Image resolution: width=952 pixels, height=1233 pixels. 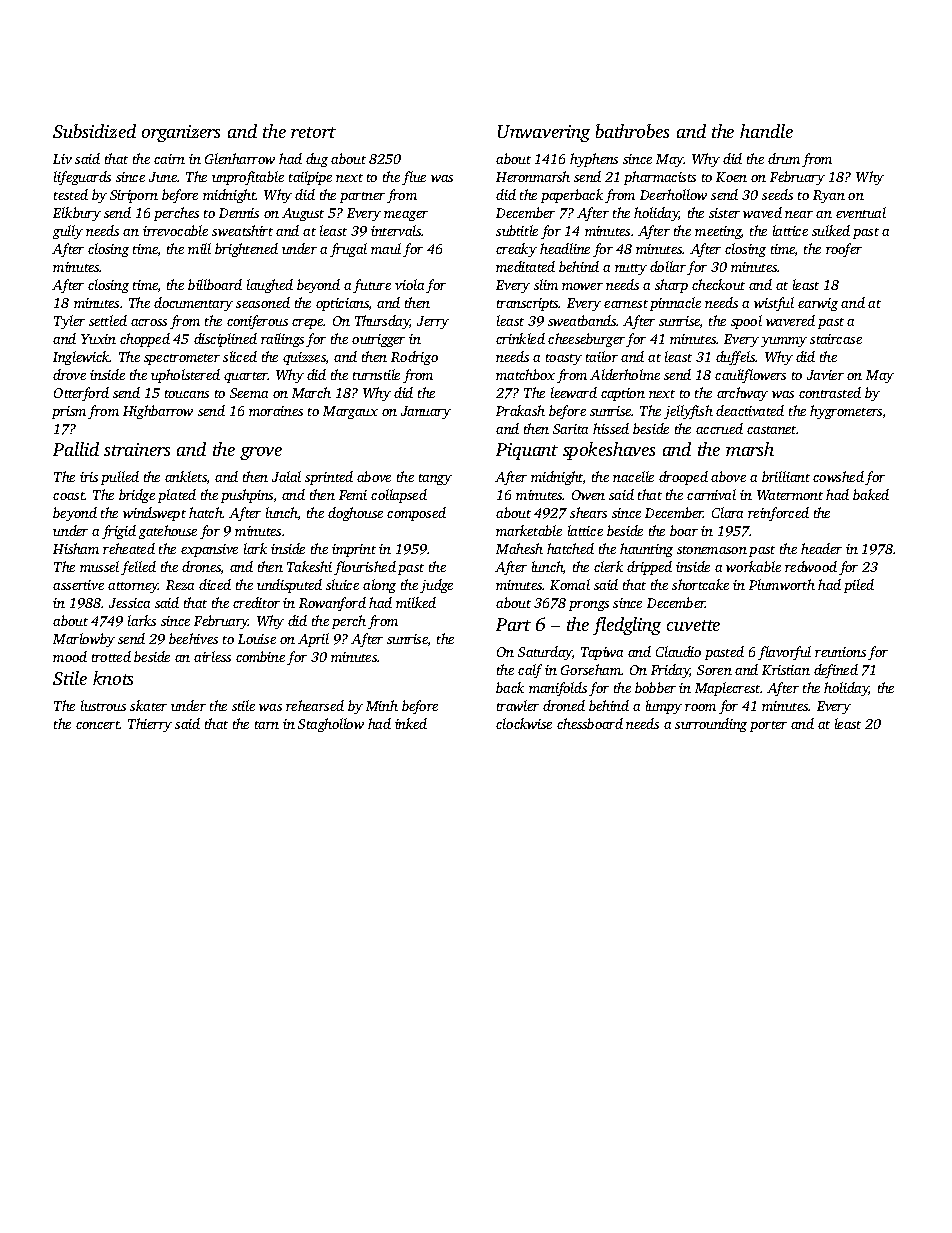 I want to click on frigid, so click(x=119, y=532).
